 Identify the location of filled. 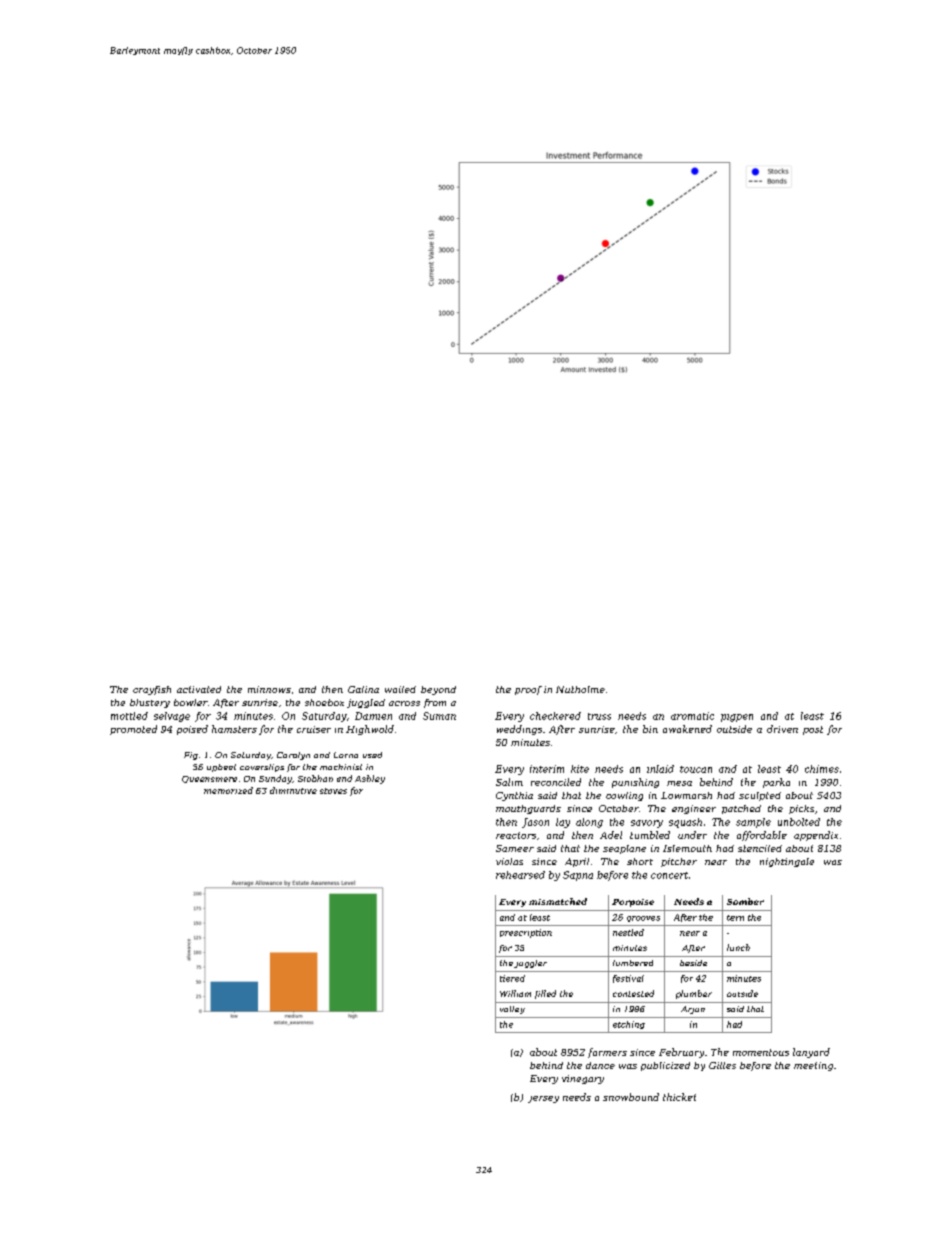
(545, 994).
